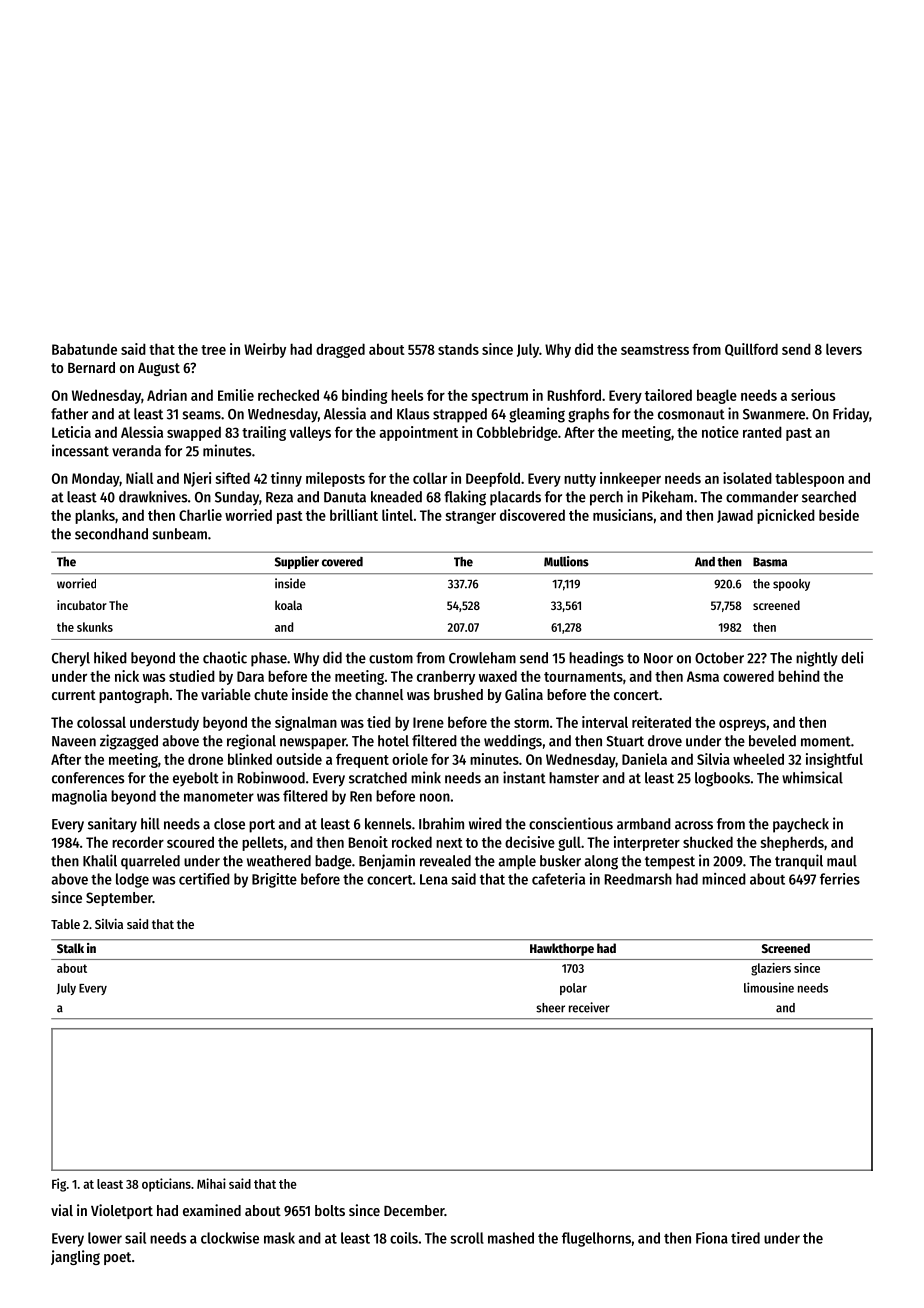 This page has width=924, height=1308. Describe the element at coordinates (813, 395) in the page. I see `serious` at that location.
